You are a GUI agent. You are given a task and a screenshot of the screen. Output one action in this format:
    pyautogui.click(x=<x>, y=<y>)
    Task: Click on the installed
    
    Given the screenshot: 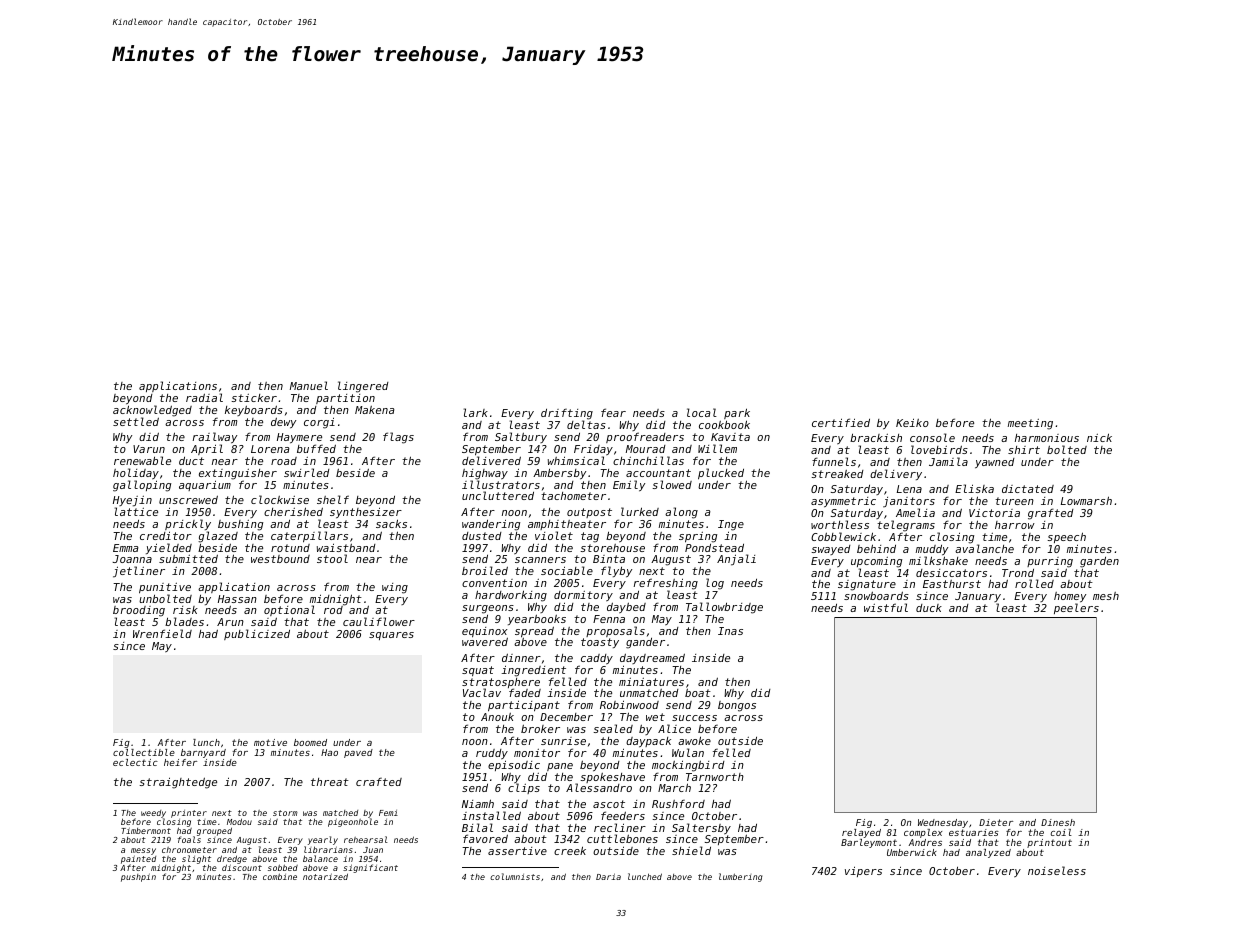 What is the action you would take?
    pyautogui.click(x=491, y=815)
